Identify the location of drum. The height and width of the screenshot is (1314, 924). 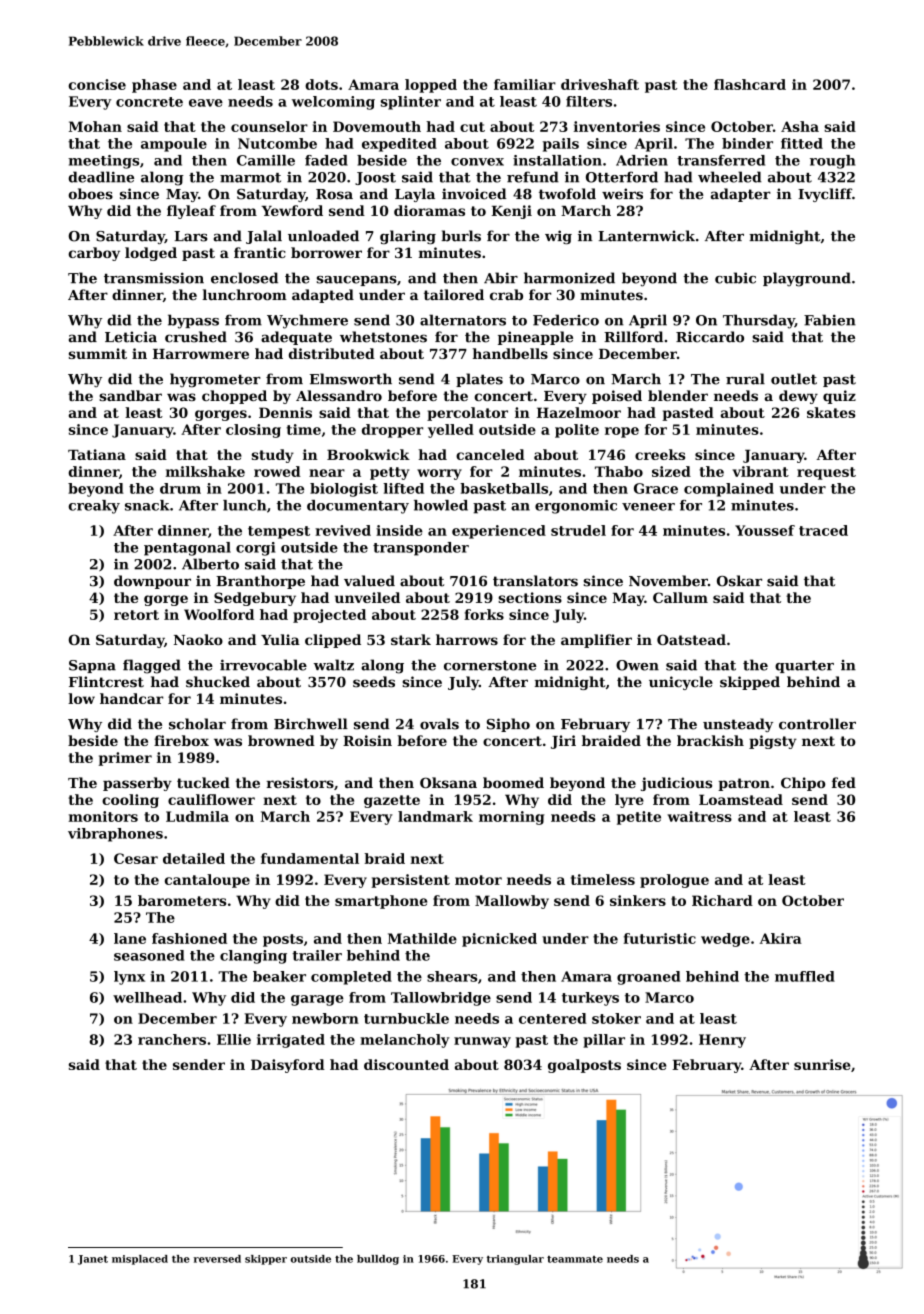
(180, 488).
